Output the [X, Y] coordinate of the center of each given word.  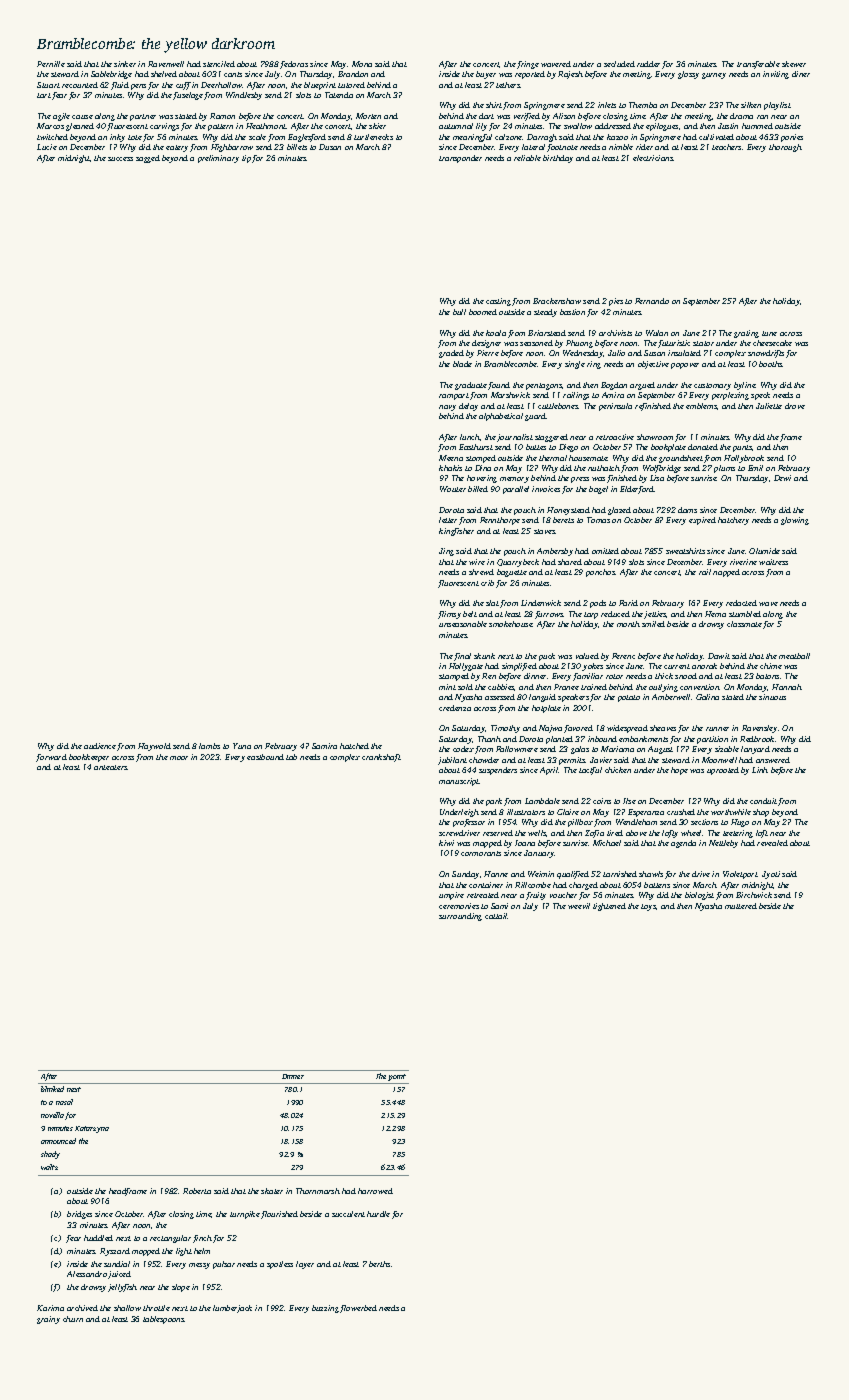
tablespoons [164, 1320]
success [120, 159]
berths [379, 1264]
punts [742, 448]
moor [179, 758]
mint [447, 687]
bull [459, 312]
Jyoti [771, 875]
